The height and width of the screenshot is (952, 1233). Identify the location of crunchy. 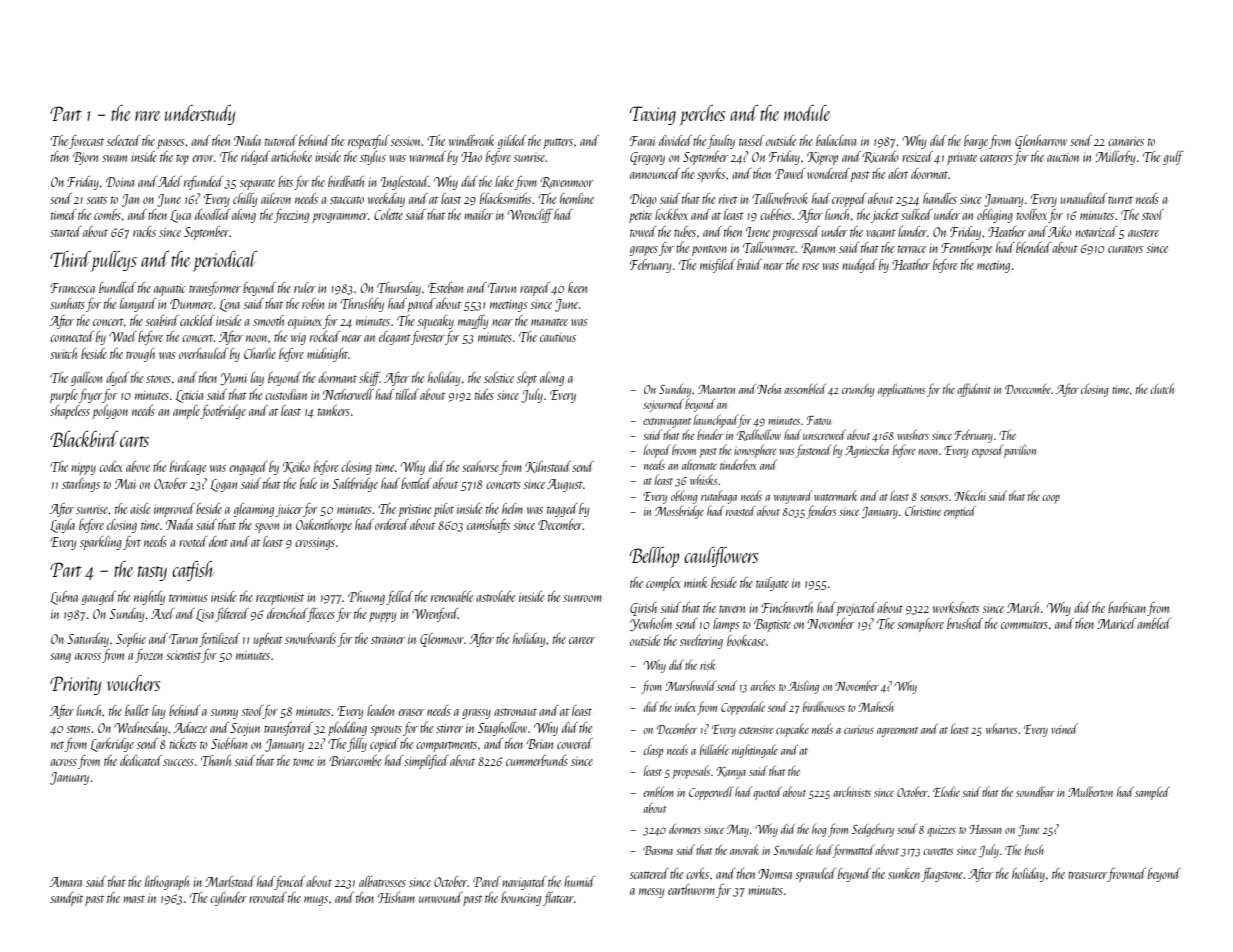
(858, 390).
